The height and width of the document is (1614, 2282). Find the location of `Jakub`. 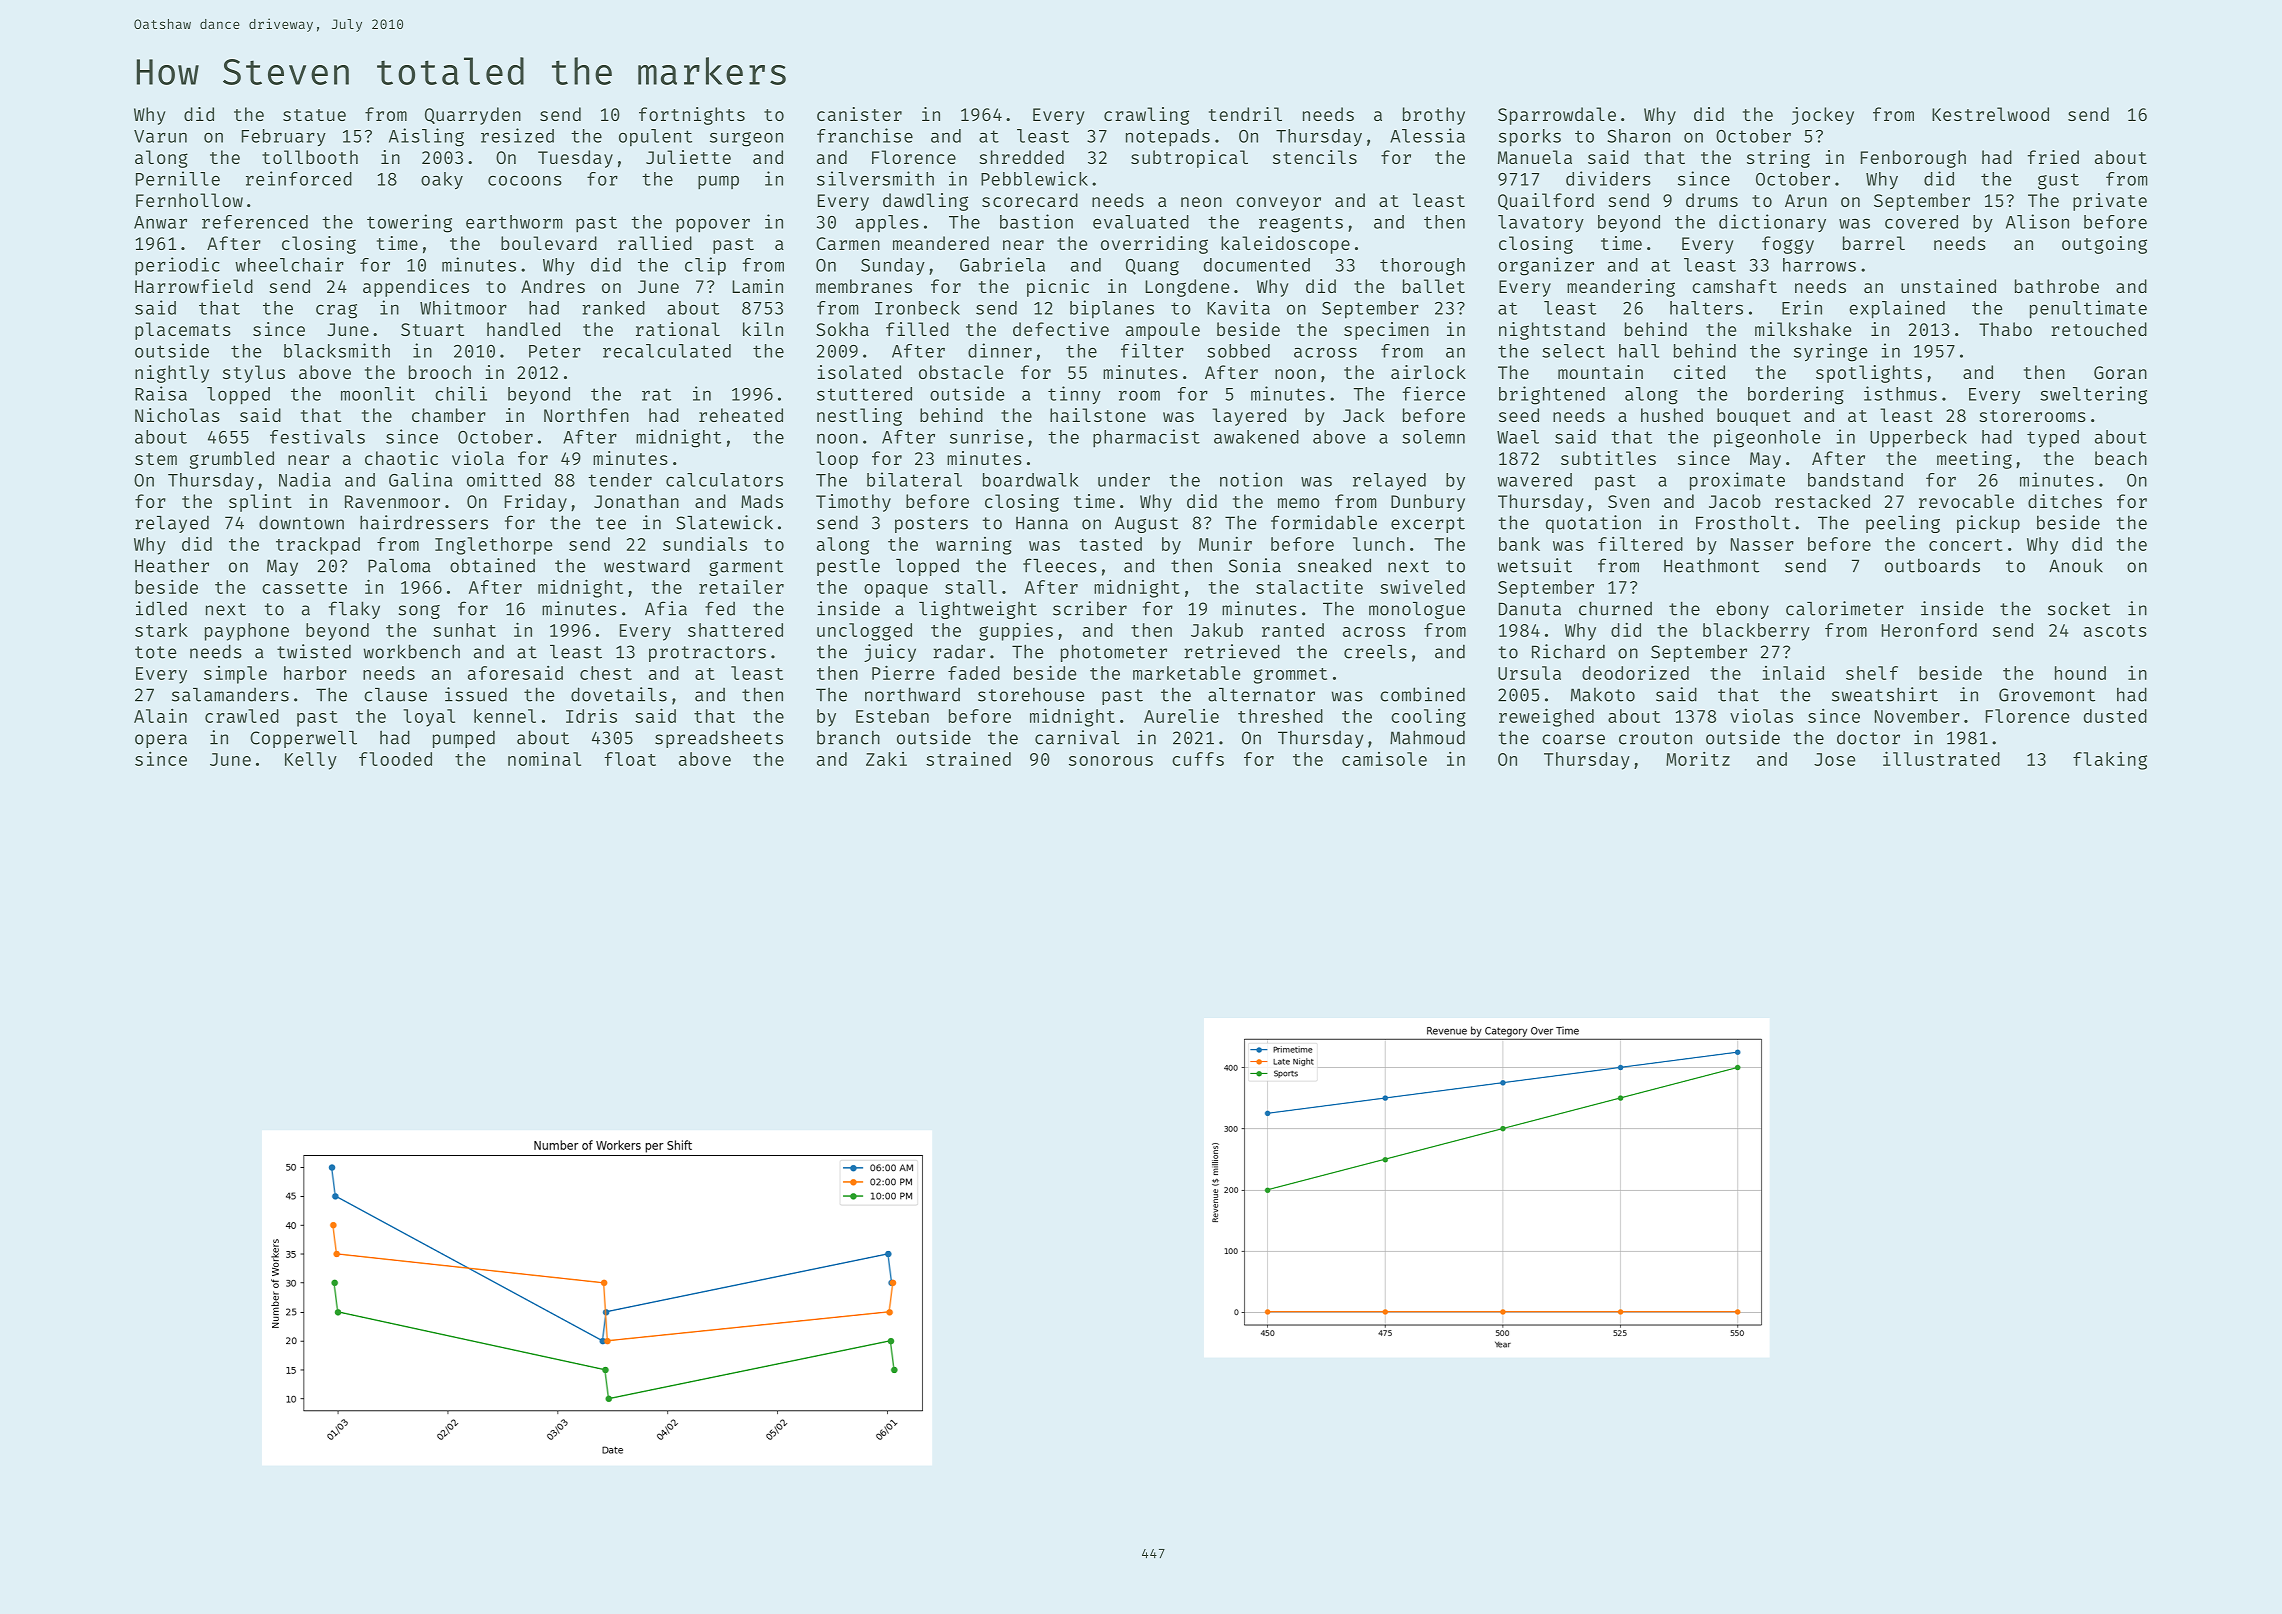

Jakub is located at coordinates (1217, 630).
